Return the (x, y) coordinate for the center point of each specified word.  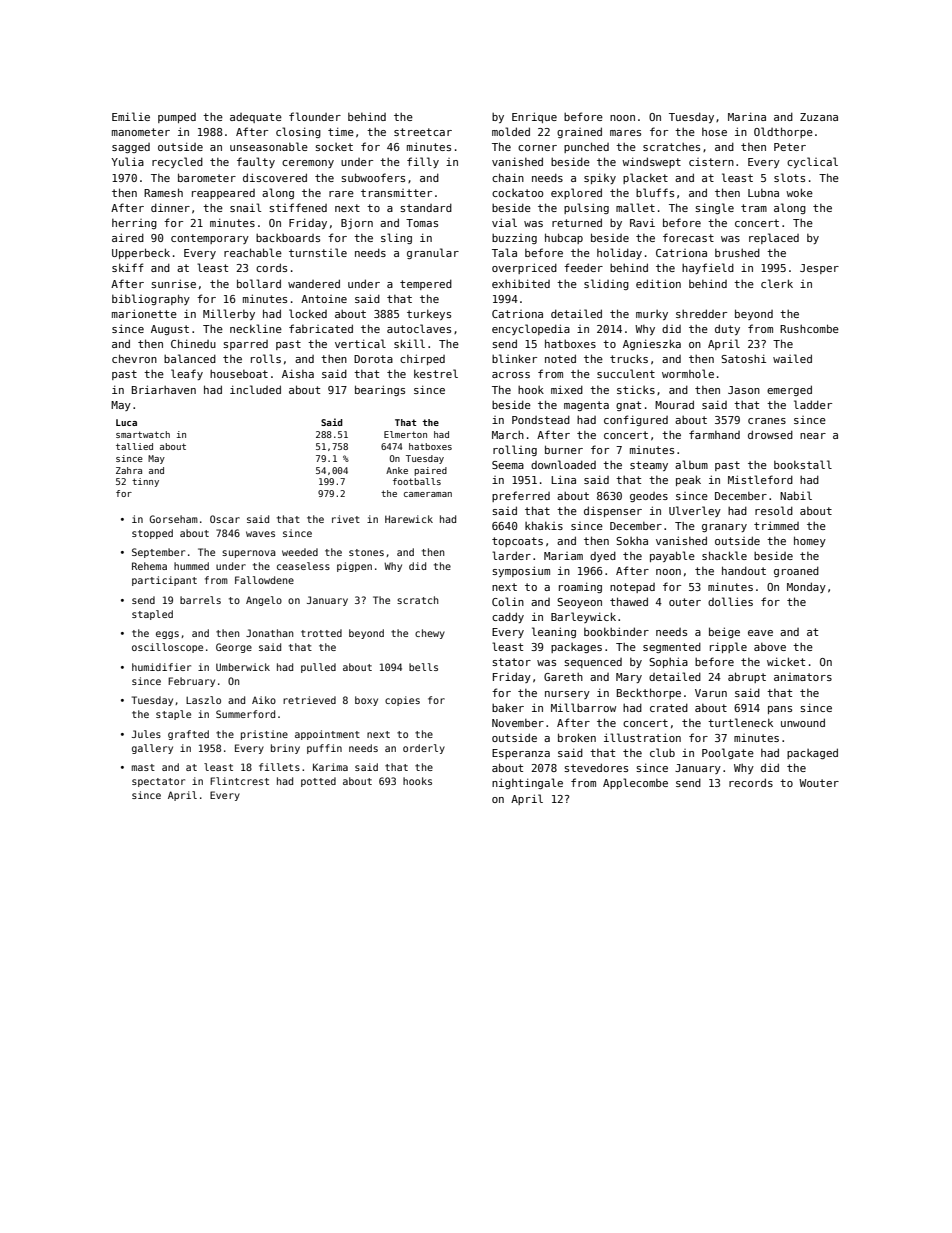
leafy (187, 374)
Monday (806, 587)
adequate (256, 118)
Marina (747, 116)
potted (318, 782)
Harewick (409, 519)
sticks (636, 389)
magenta (586, 406)
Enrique (534, 117)
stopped (152, 534)
